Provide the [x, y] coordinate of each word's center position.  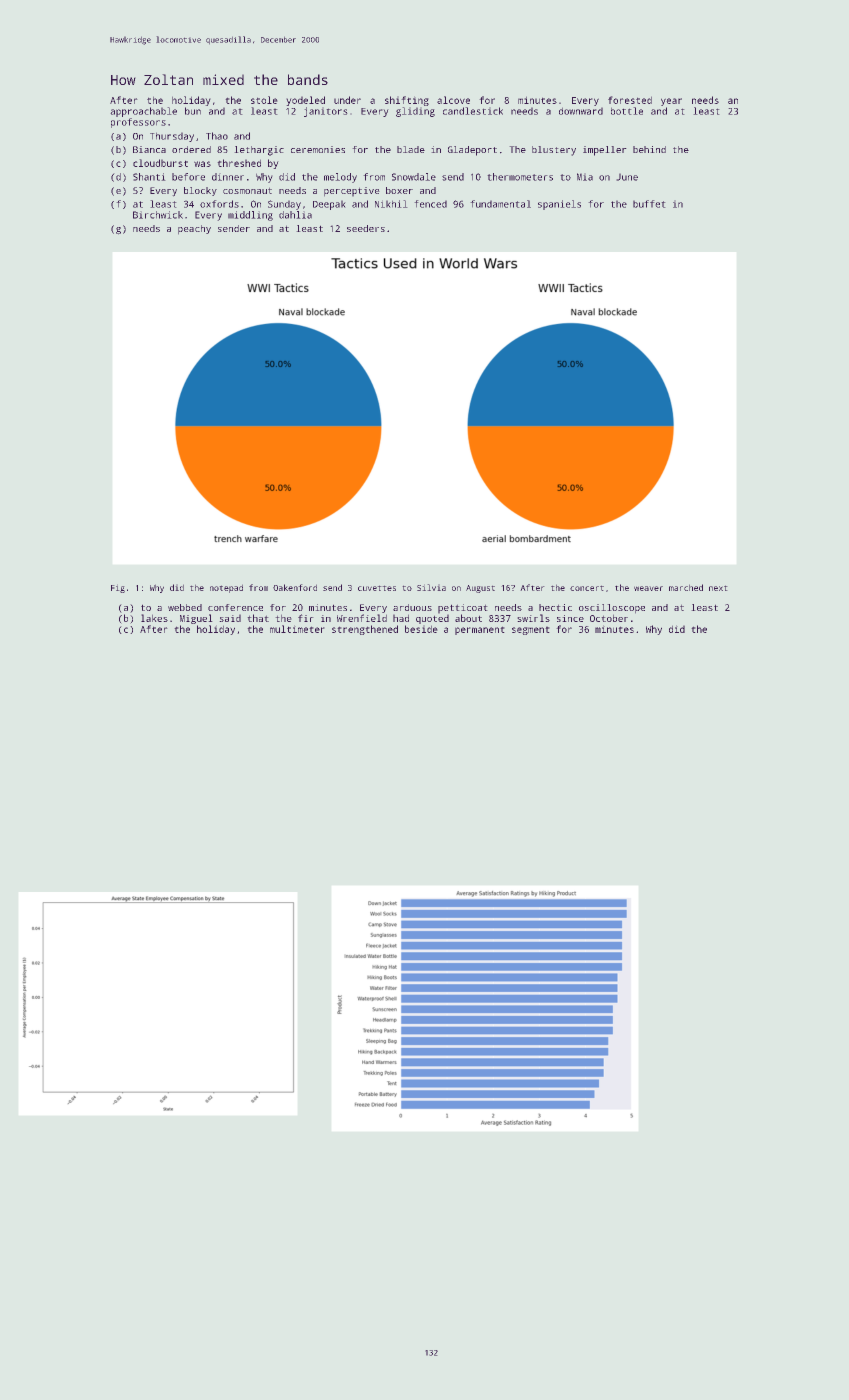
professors [138, 123]
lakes [154, 618]
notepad [226, 588]
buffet [649, 204]
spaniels [559, 205]
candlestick [473, 111]
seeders [366, 228]
